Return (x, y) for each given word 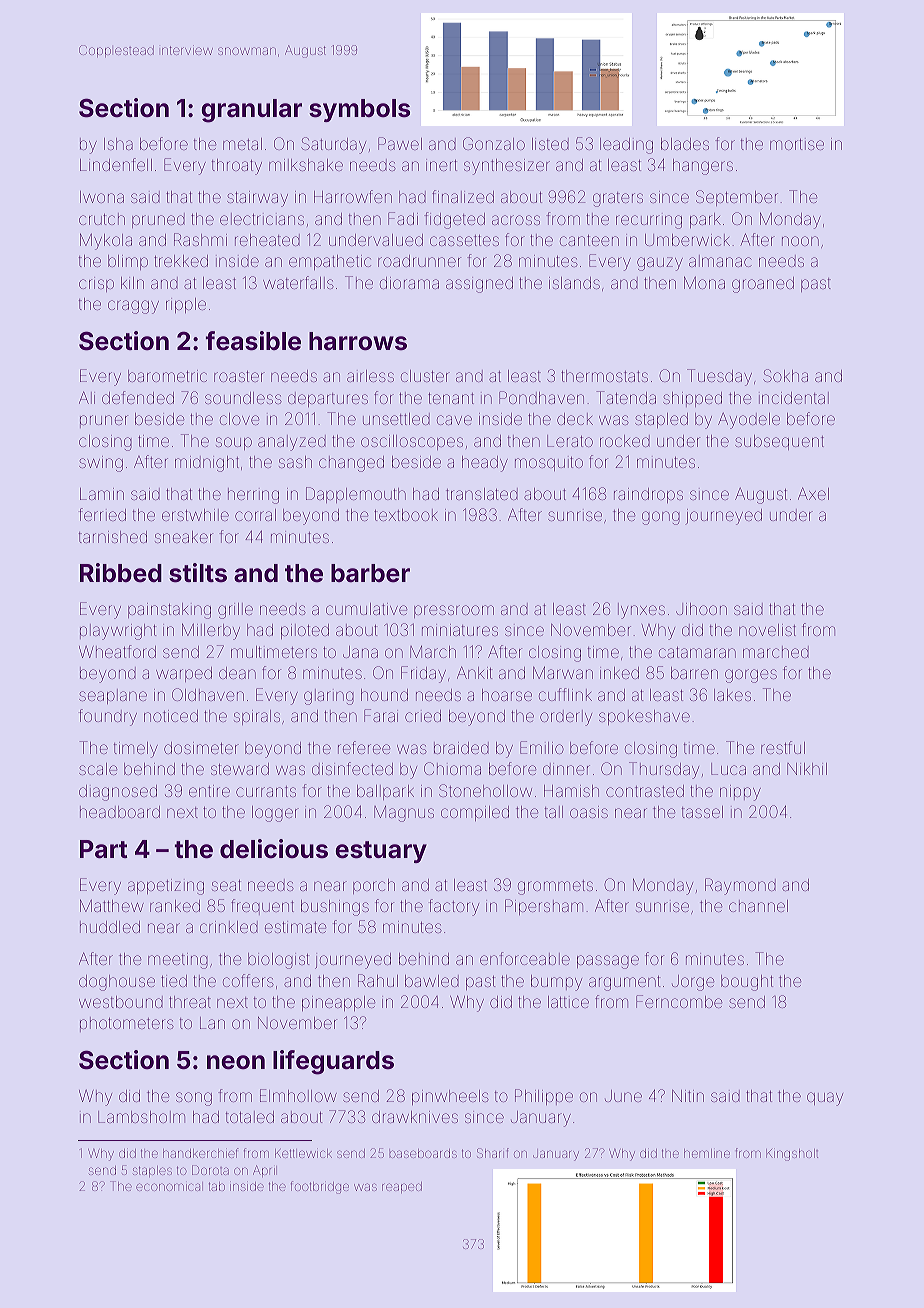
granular (251, 111)
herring (253, 496)
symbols (359, 110)
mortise (797, 144)
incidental (794, 398)
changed (351, 464)
